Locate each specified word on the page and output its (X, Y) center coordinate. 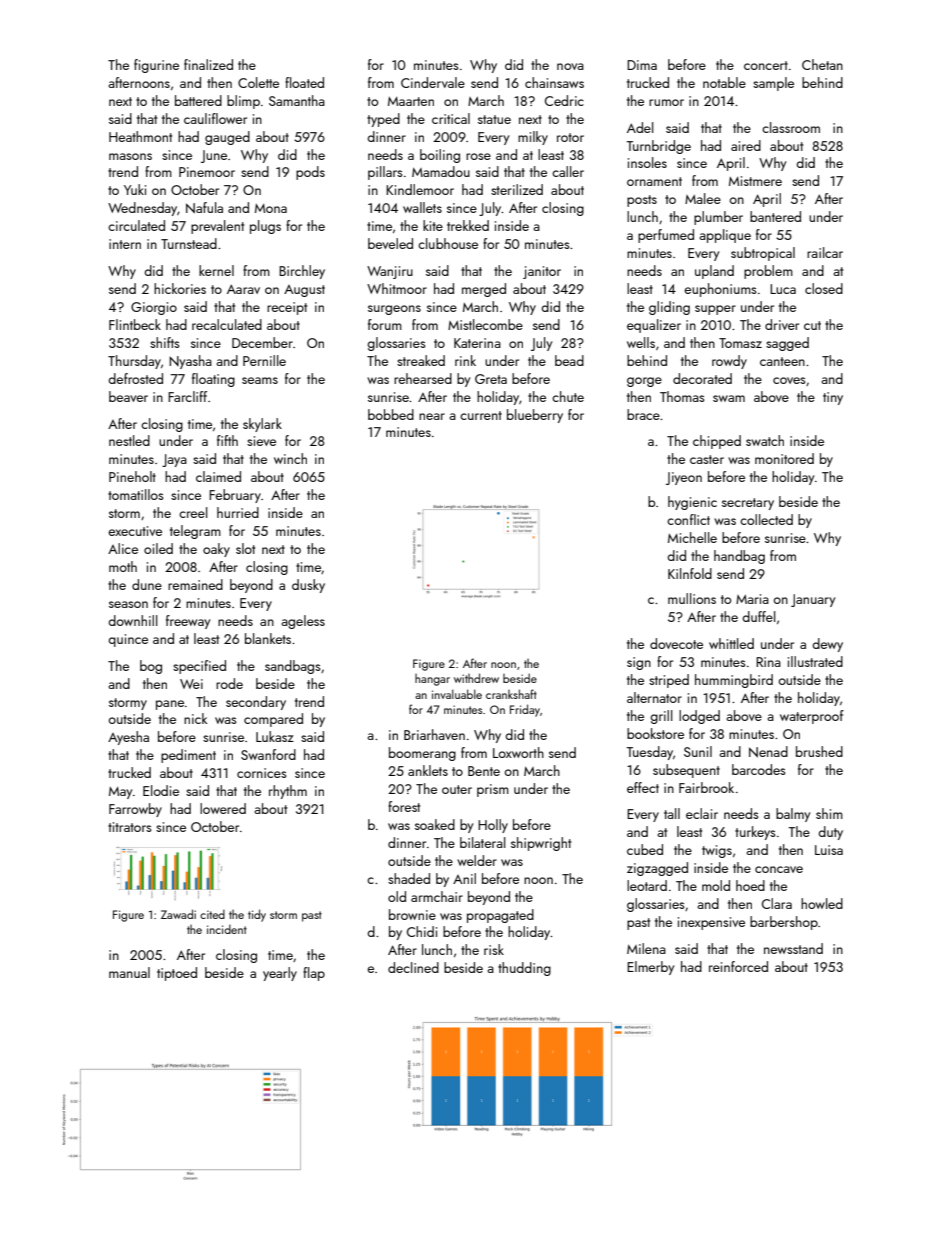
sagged (787, 344)
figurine (156, 66)
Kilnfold (690, 573)
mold (716, 885)
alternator (654, 697)
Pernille (264, 360)
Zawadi (178, 914)
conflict (688, 519)
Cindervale (433, 82)
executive (135, 531)
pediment (188, 756)
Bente (484, 771)
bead (569, 360)
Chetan (822, 64)
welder (477, 860)
